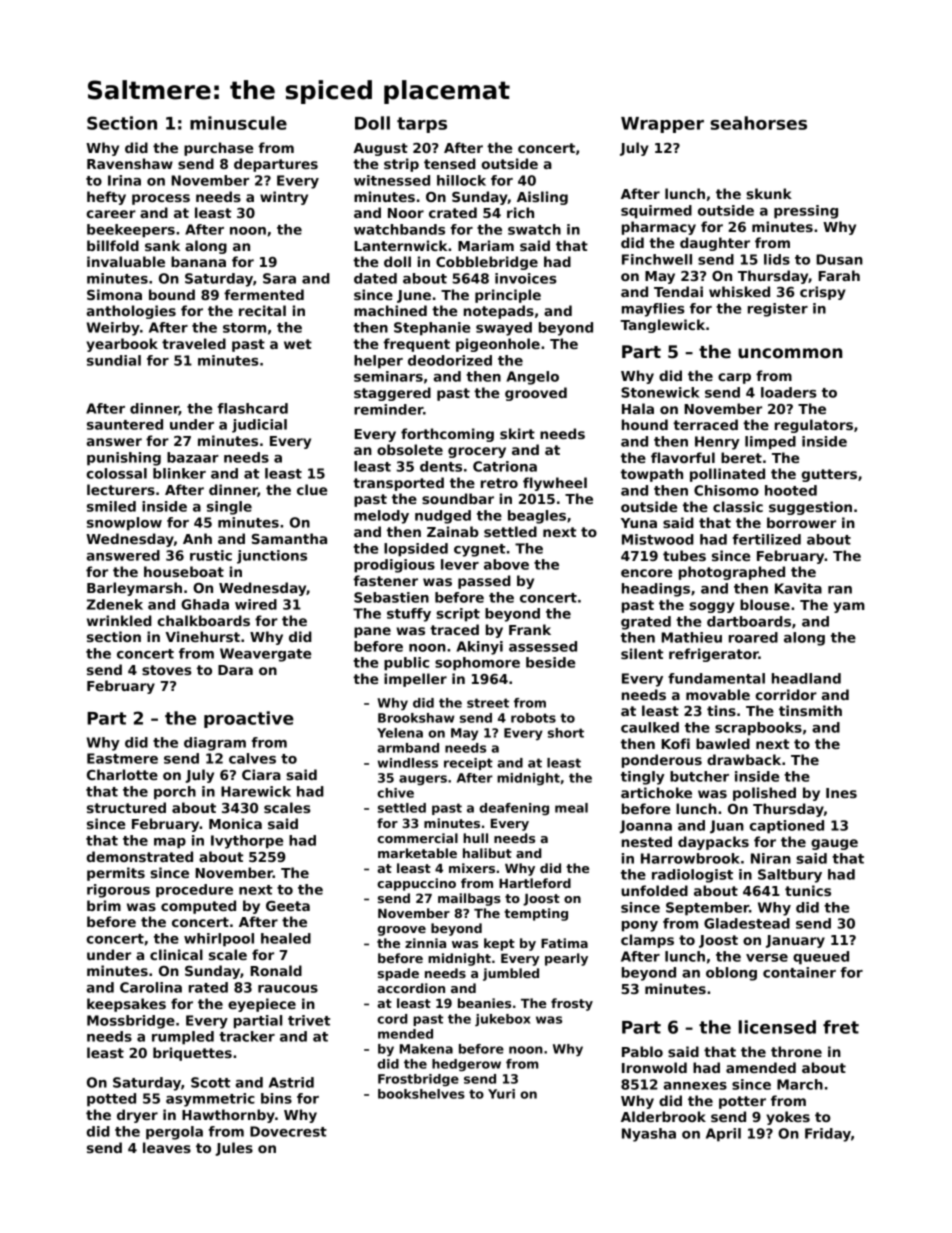  Describe the element at coordinates (839, 275) in the screenshot. I see `Farah` at that location.
